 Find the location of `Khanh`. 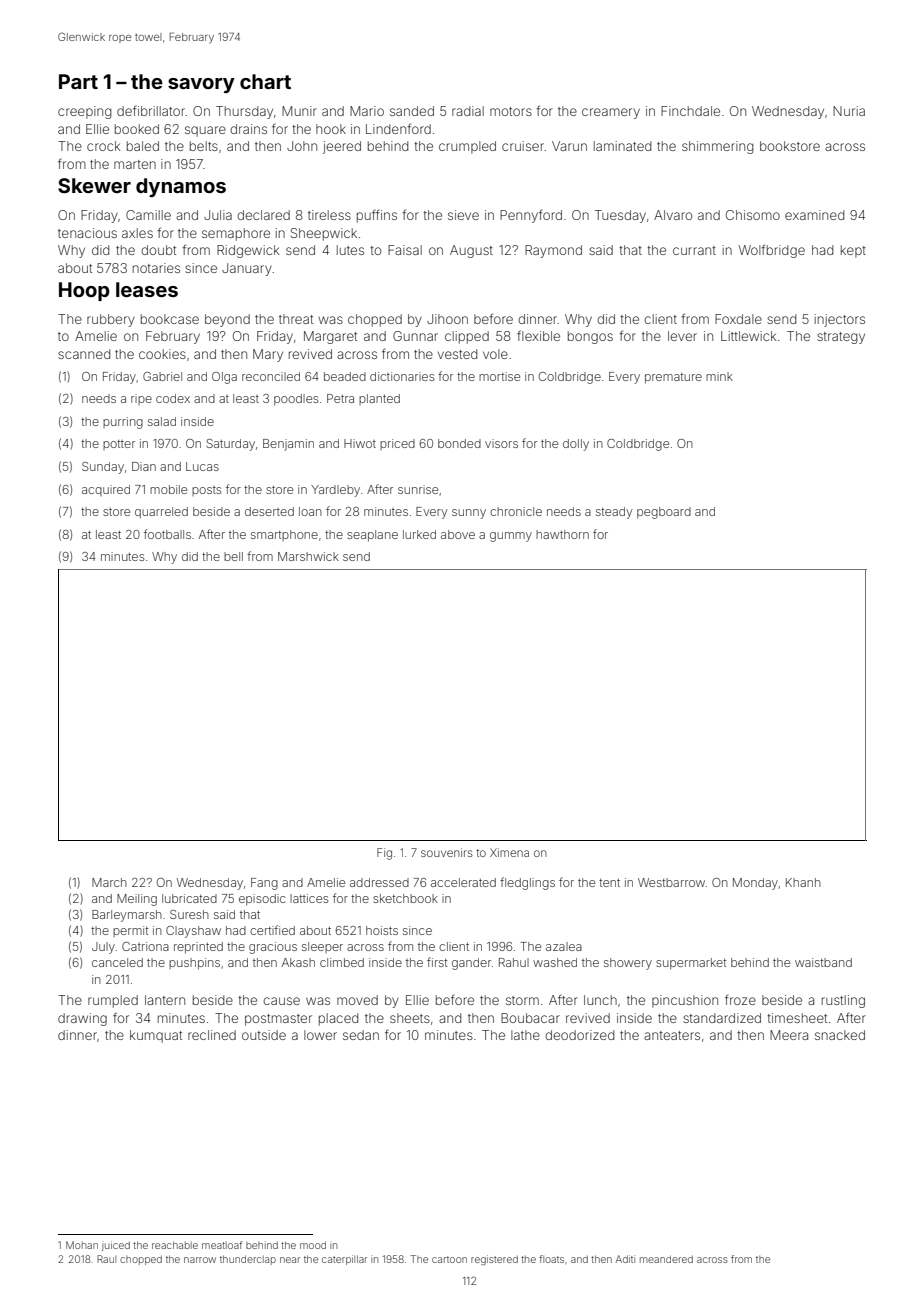

Khanh is located at coordinates (803, 882).
